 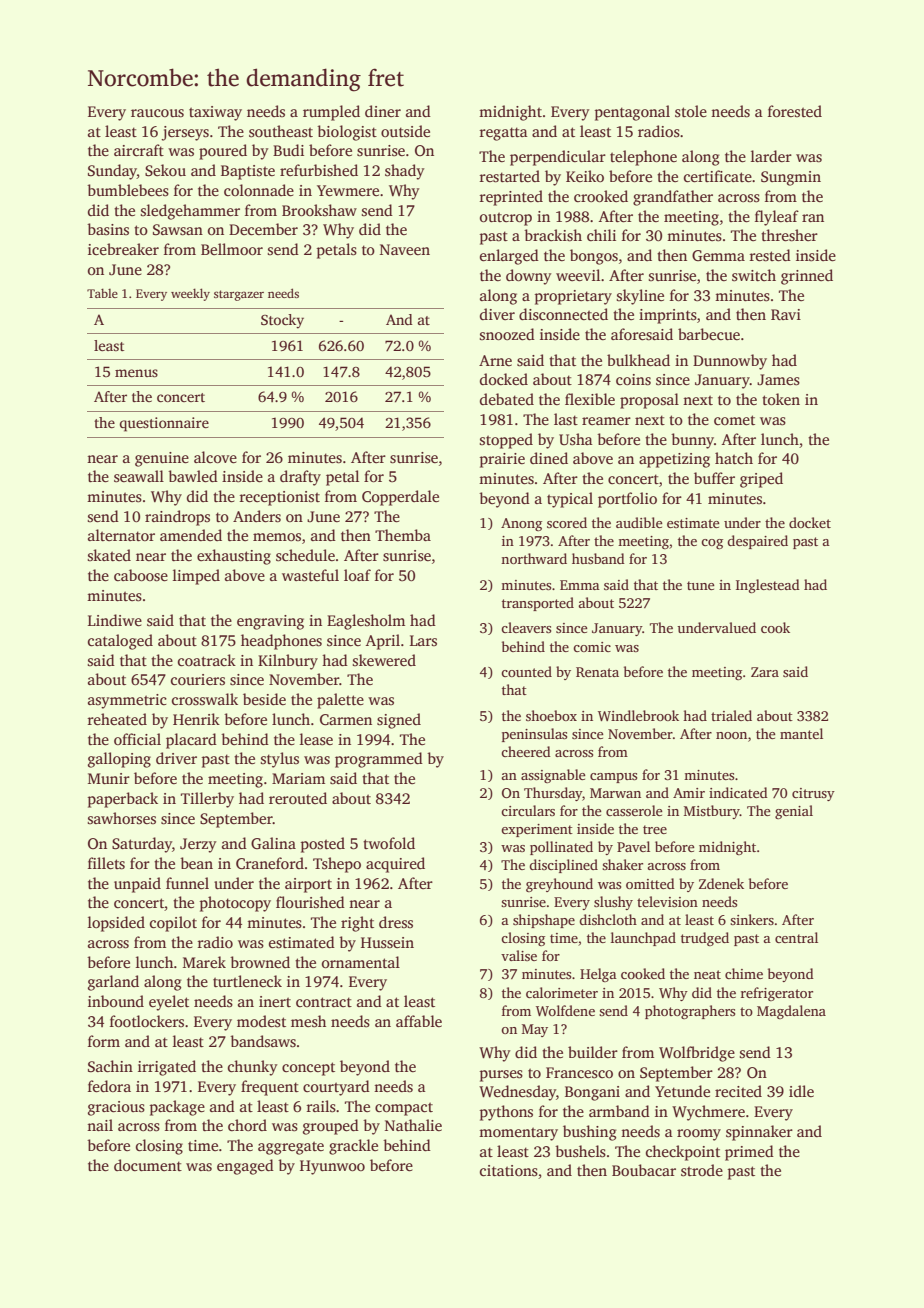 What do you see at coordinates (405, 249) in the image?
I see `Naveen` at bounding box center [405, 249].
